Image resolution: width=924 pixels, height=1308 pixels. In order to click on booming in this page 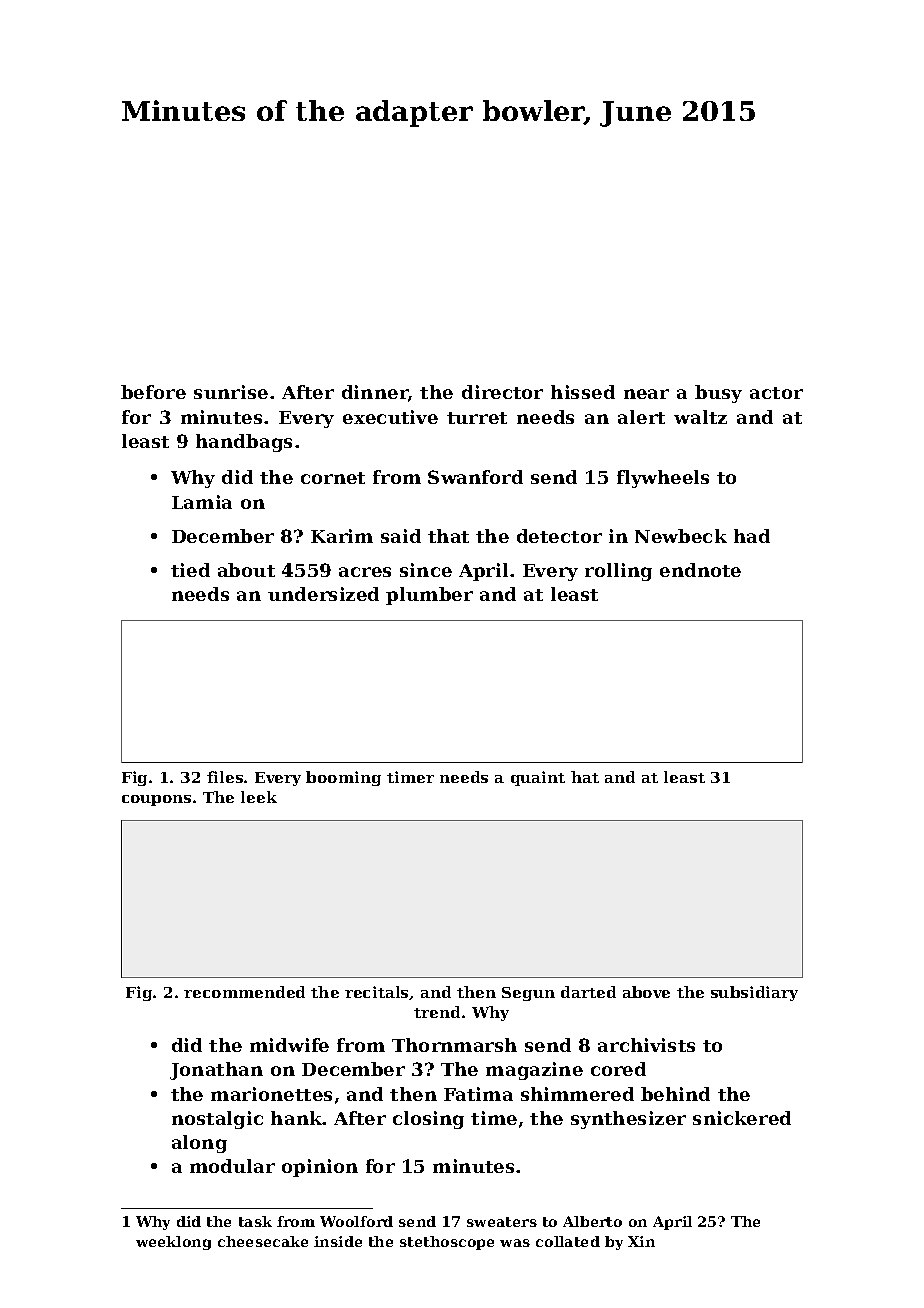, I will do `click(343, 778)`.
